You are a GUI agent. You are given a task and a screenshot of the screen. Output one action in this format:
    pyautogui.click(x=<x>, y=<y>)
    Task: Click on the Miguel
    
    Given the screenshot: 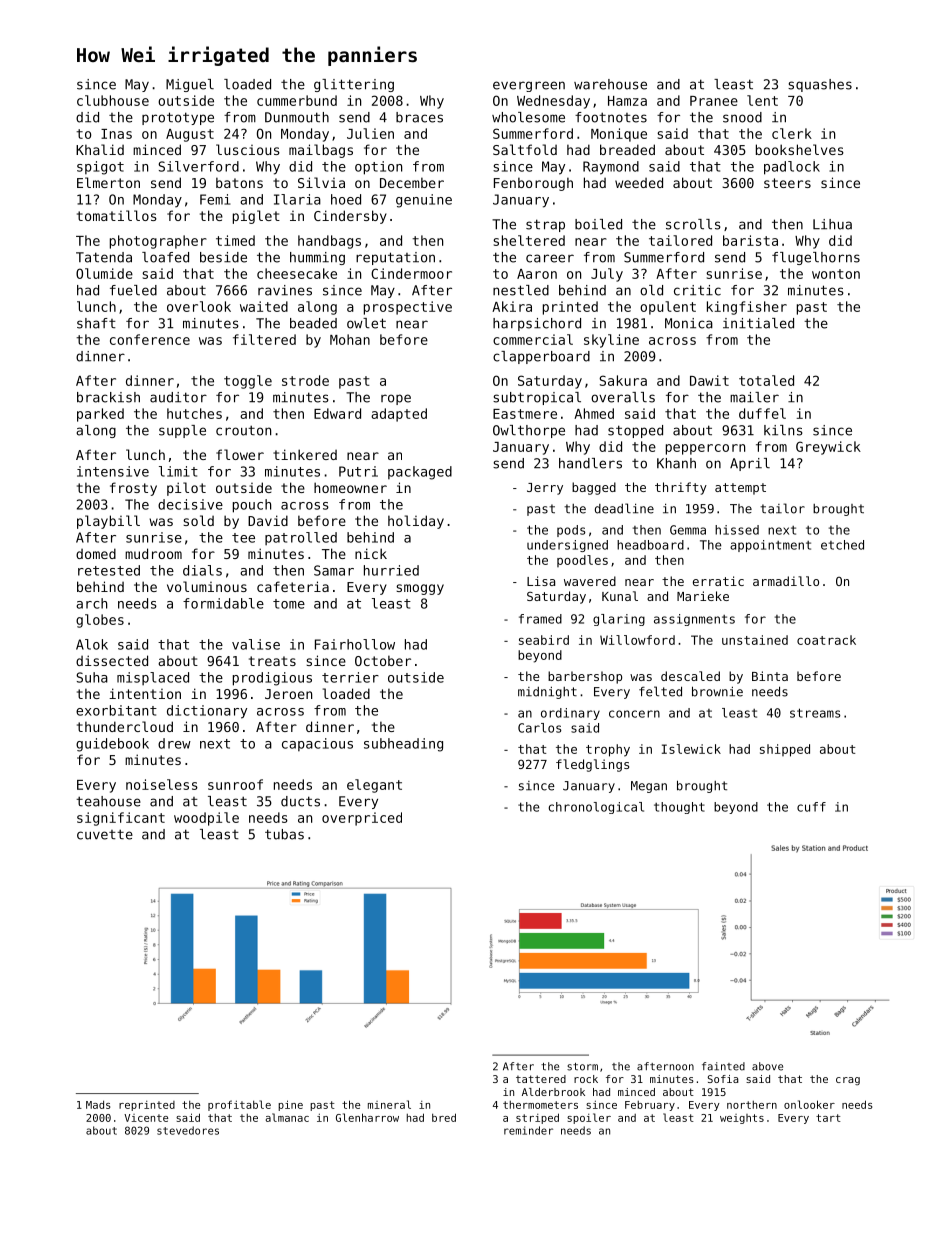 What is the action you would take?
    pyautogui.click(x=190, y=85)
